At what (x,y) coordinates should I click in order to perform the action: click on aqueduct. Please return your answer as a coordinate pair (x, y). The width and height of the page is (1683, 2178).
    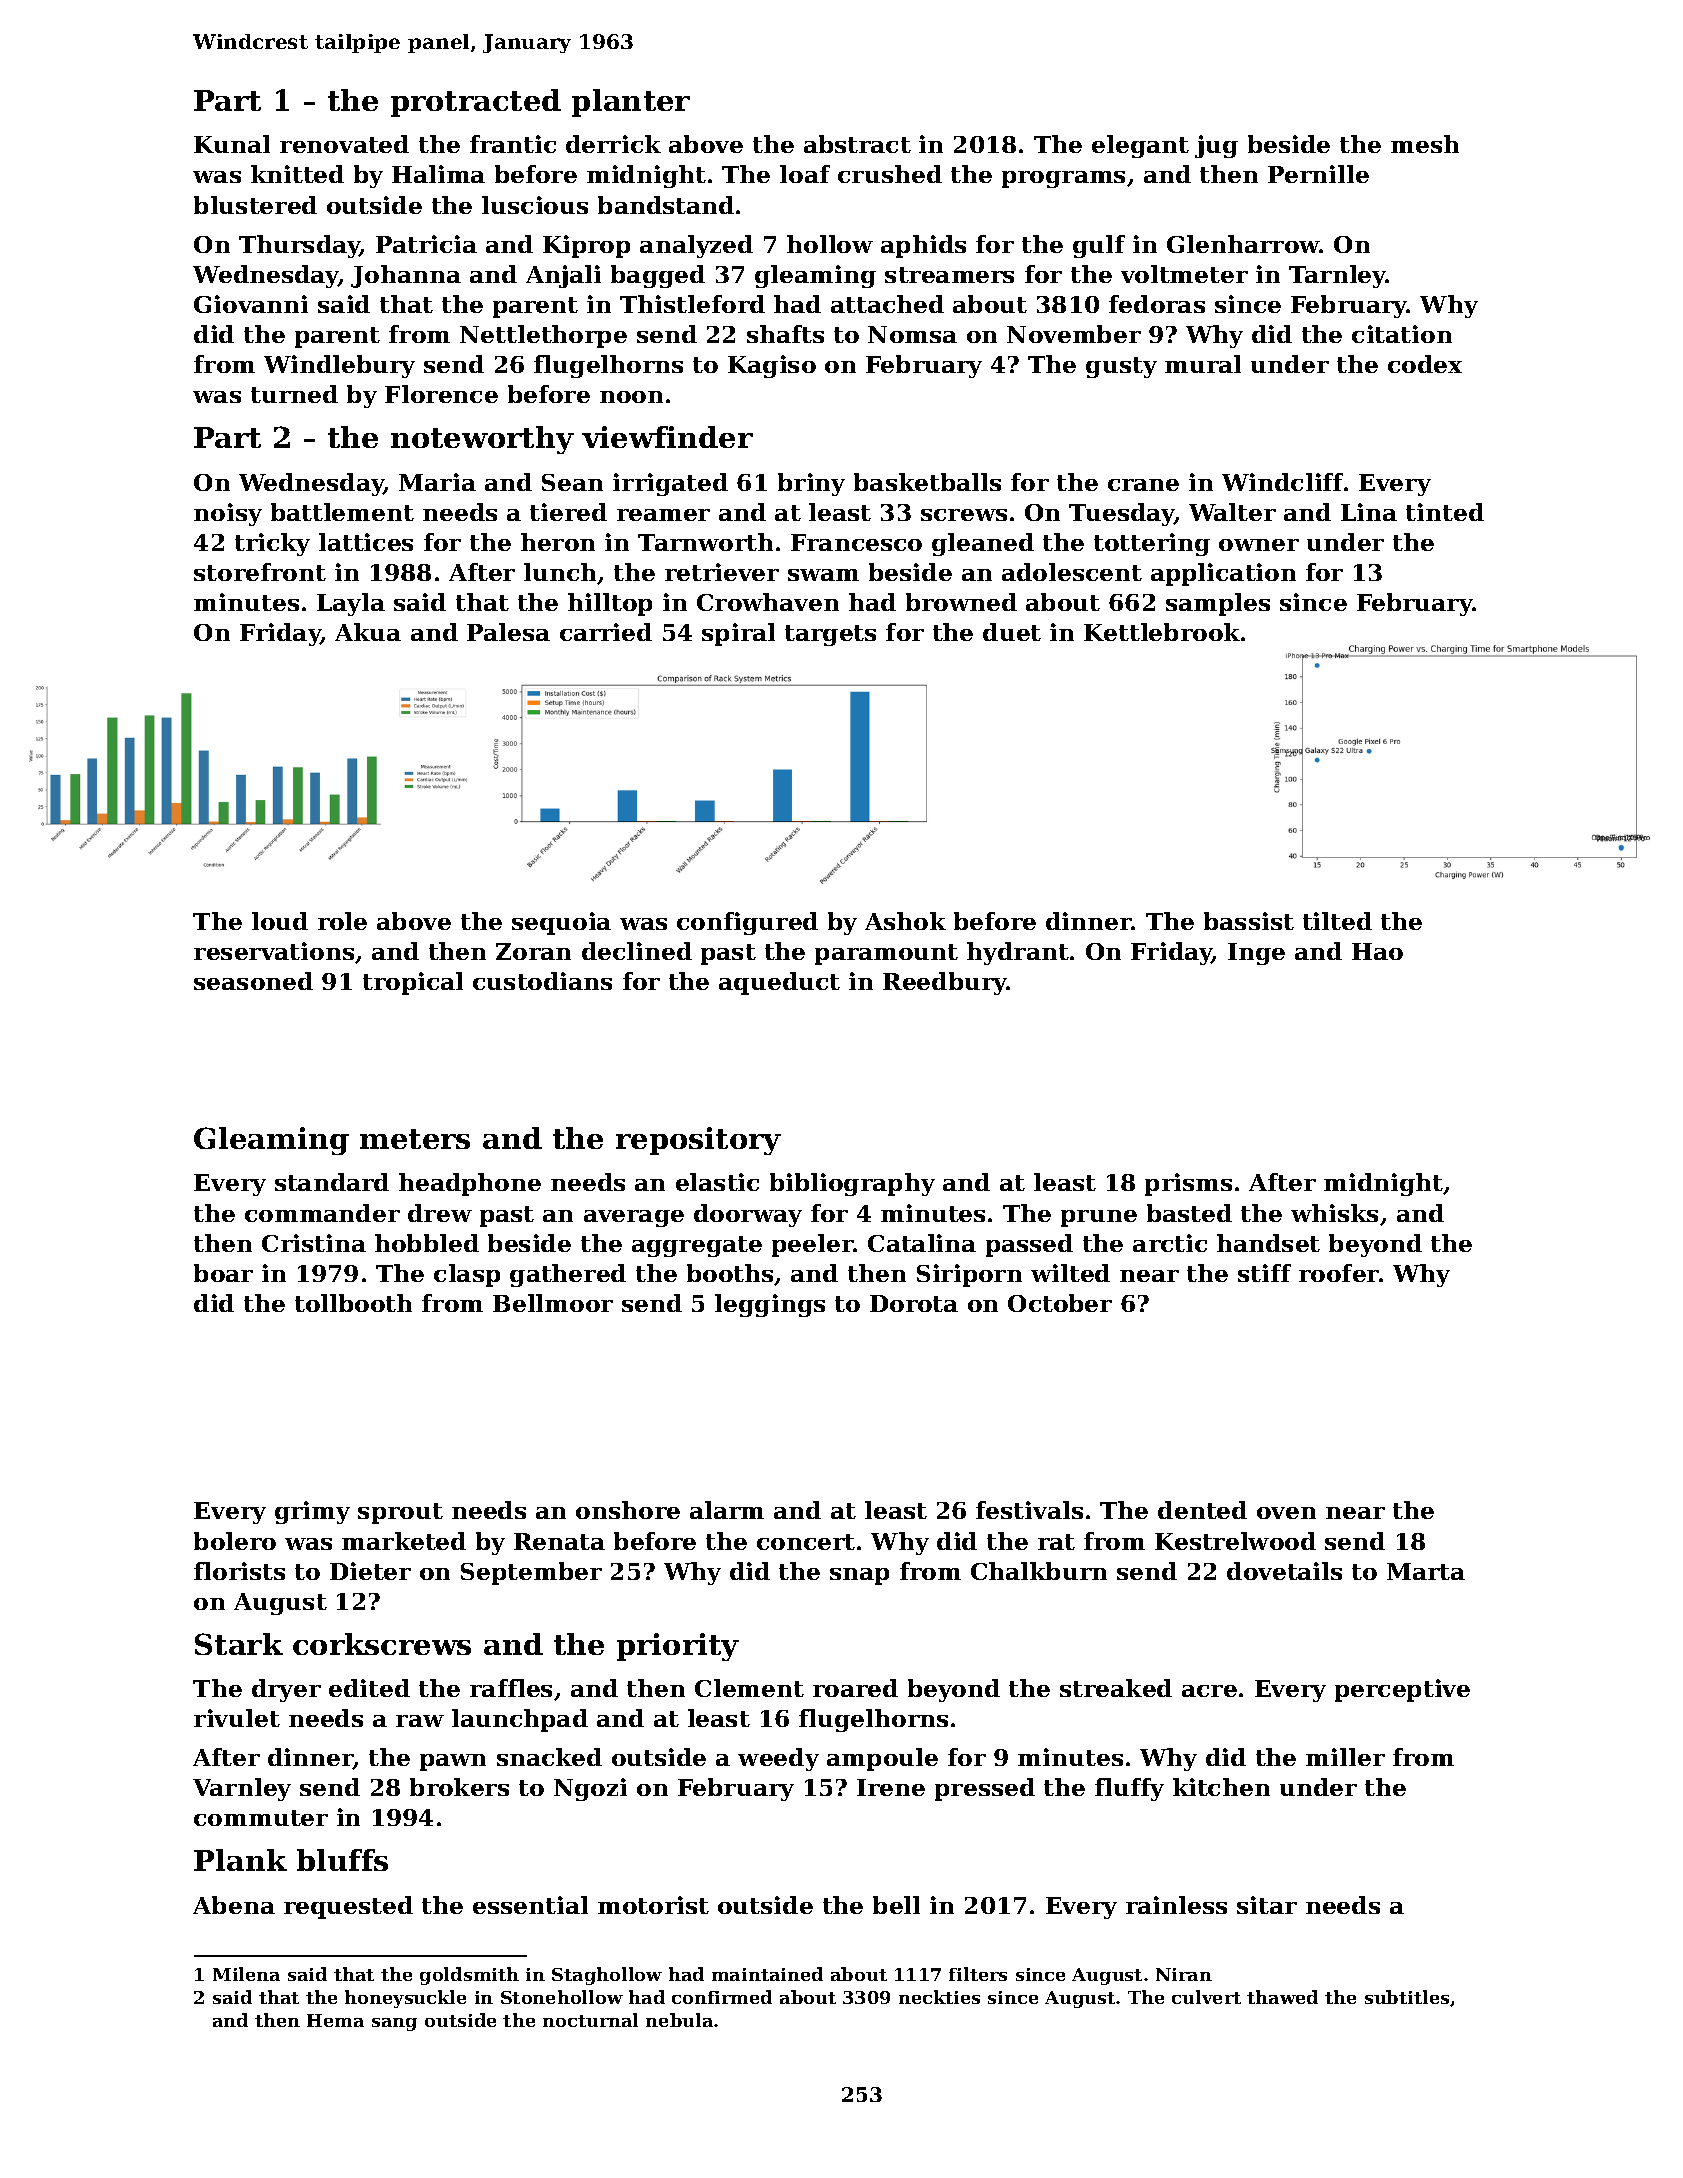
    Looking at the image, I should click on (779, 983).
